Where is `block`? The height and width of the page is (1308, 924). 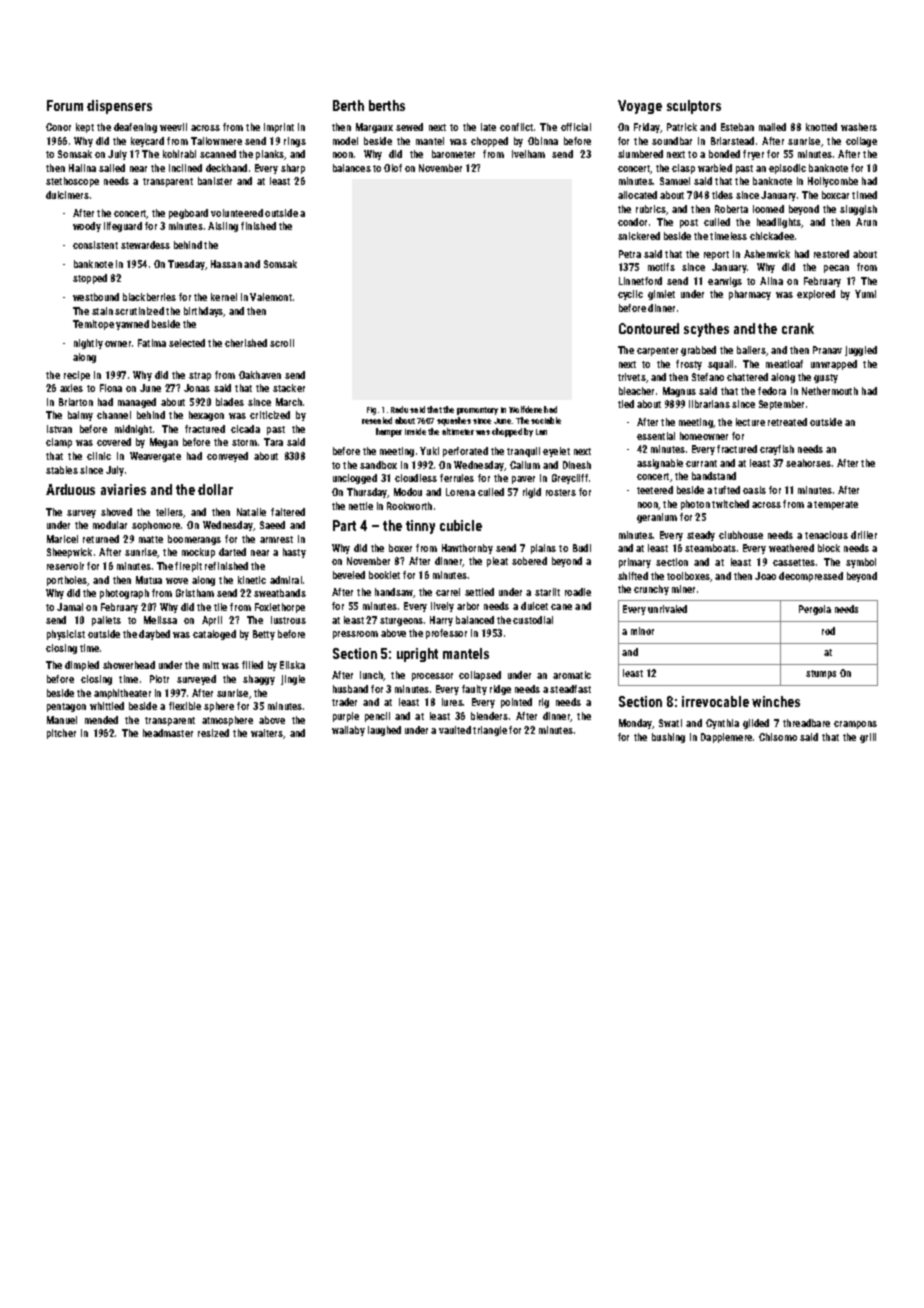
block is located at coordinates (829, 548).
